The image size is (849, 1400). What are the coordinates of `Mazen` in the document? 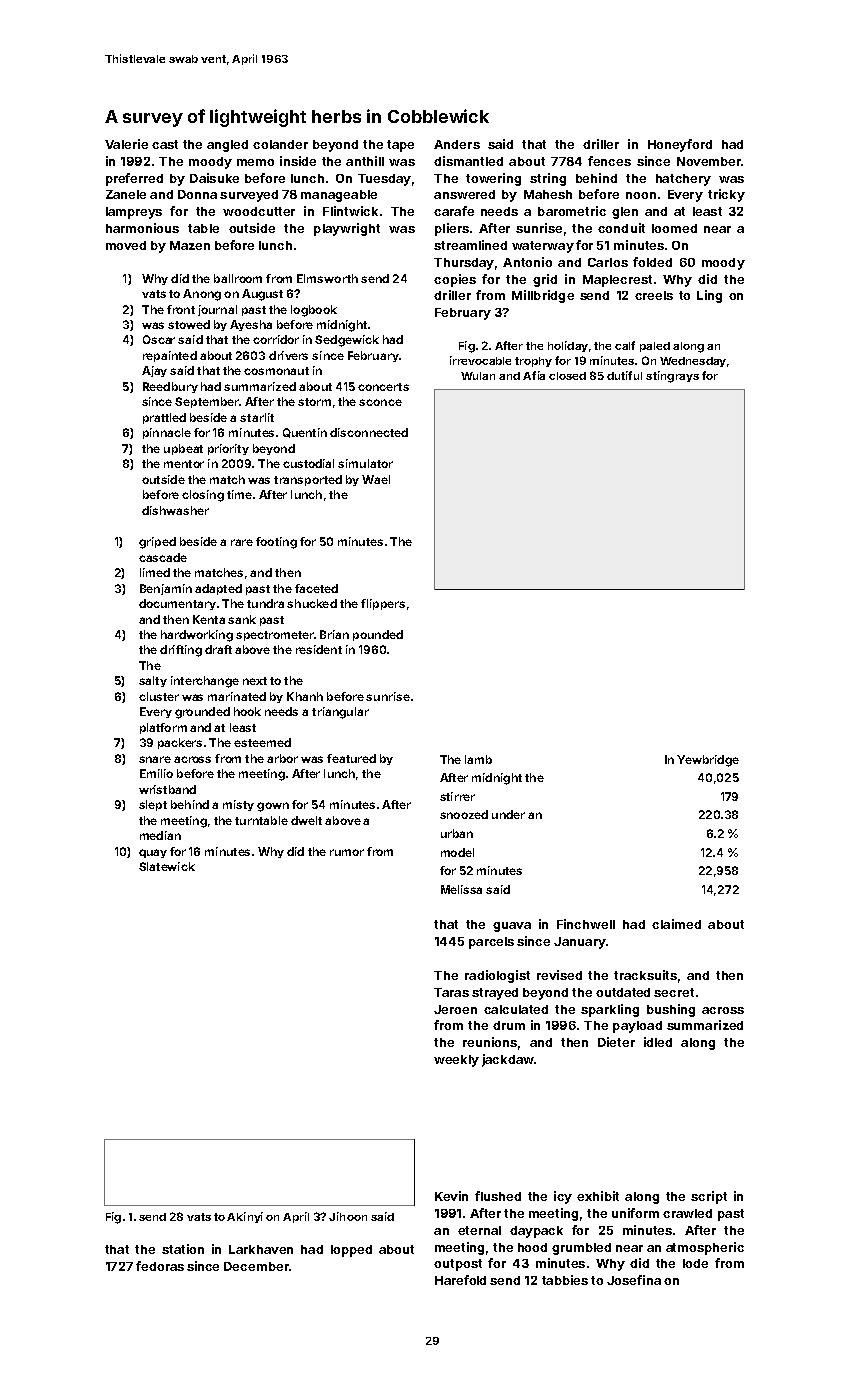 It's located at (190, 245).
